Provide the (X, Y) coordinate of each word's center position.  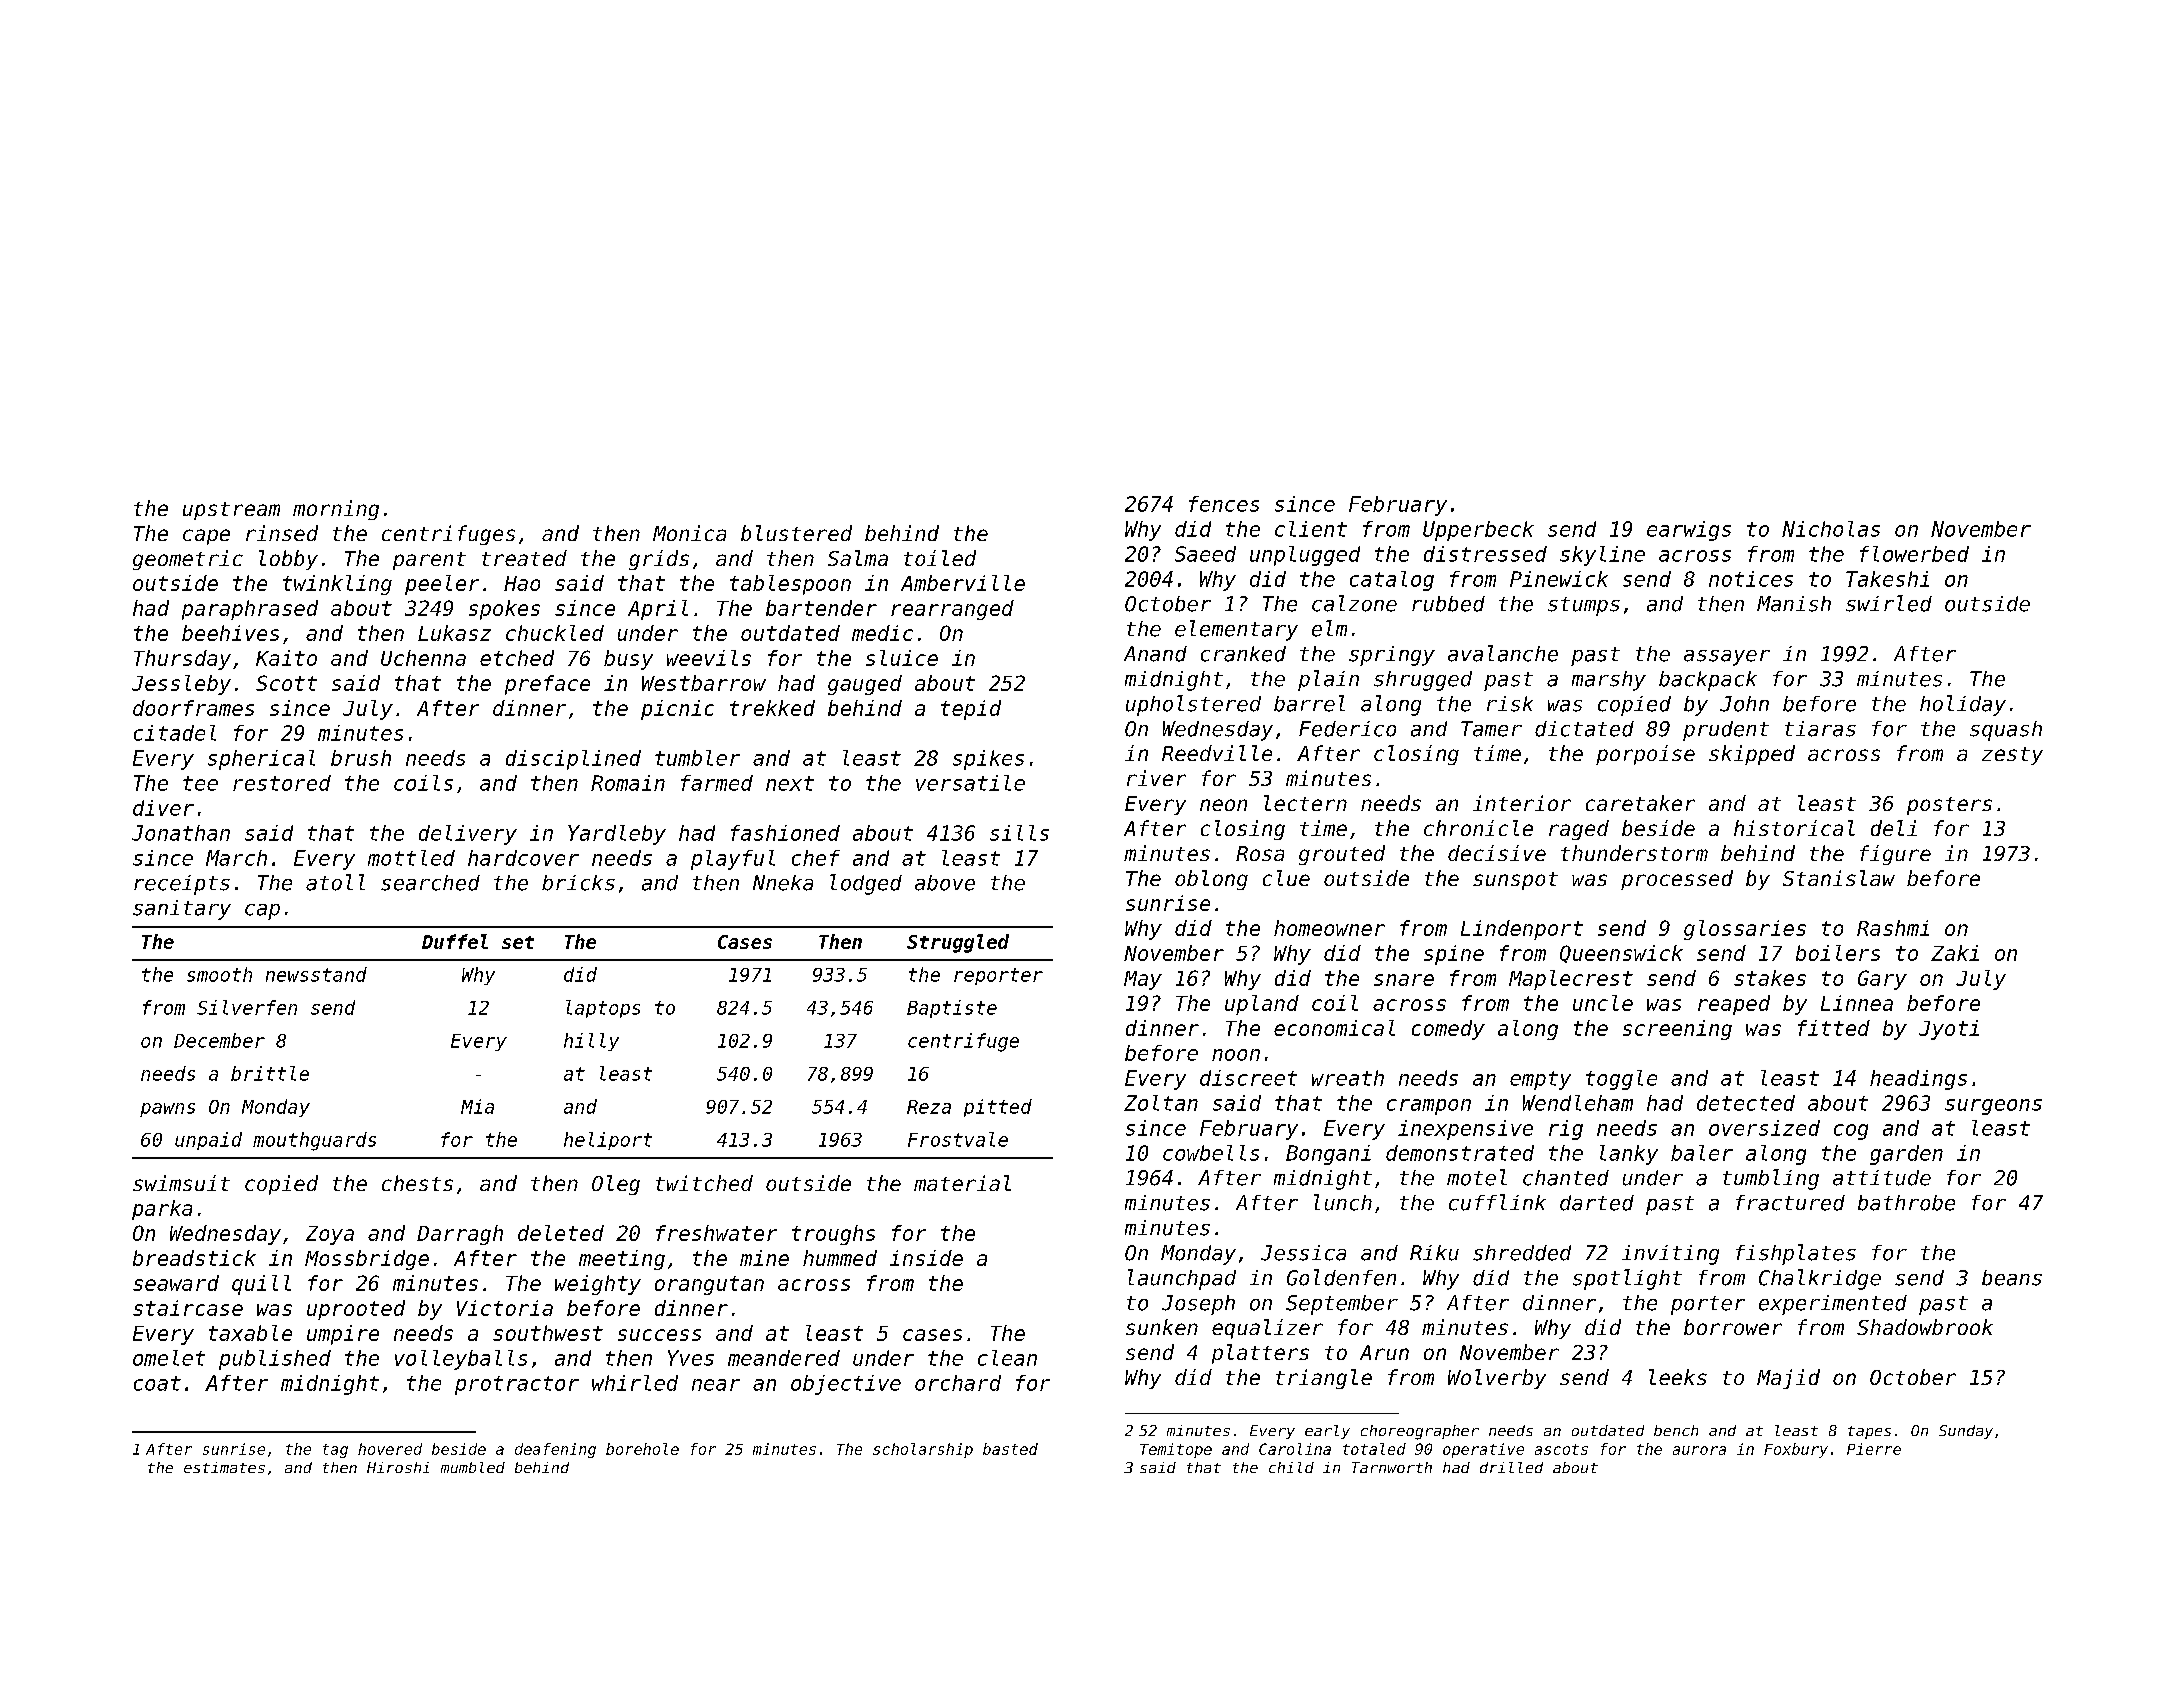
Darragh (460, 1235)
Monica (689, 533)
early (1327, 1432)
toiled (940, 558)
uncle (1603, 1003)
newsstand (316, 974)
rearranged (952, 610)
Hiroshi (398, 1467)
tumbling (1771, 1179)
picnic (677, 710)
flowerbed (1914, 554)
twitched (704, 1183)
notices (1751, 579)
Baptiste (952, 1009)
